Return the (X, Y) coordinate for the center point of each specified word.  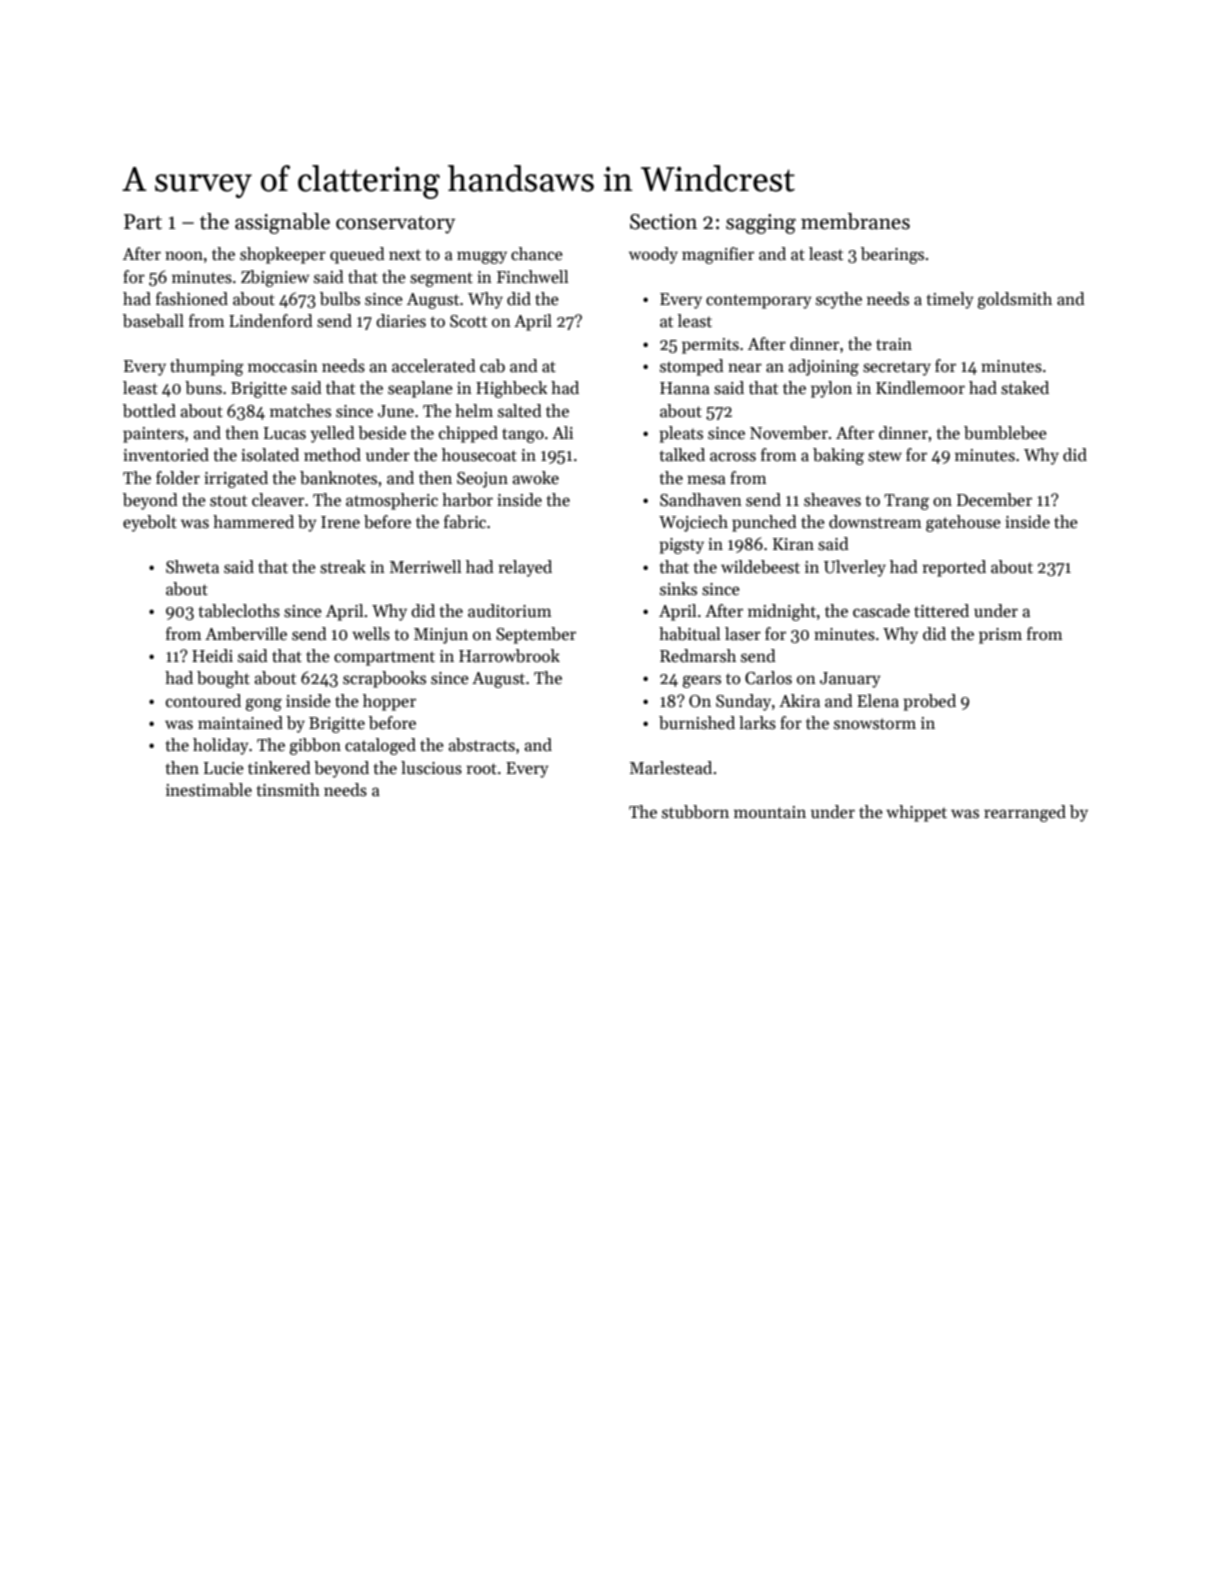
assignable (282, 223)
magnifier (718, 255)
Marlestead (671, 768)
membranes (855, 221)
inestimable (209, 790)
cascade (881, 611)
